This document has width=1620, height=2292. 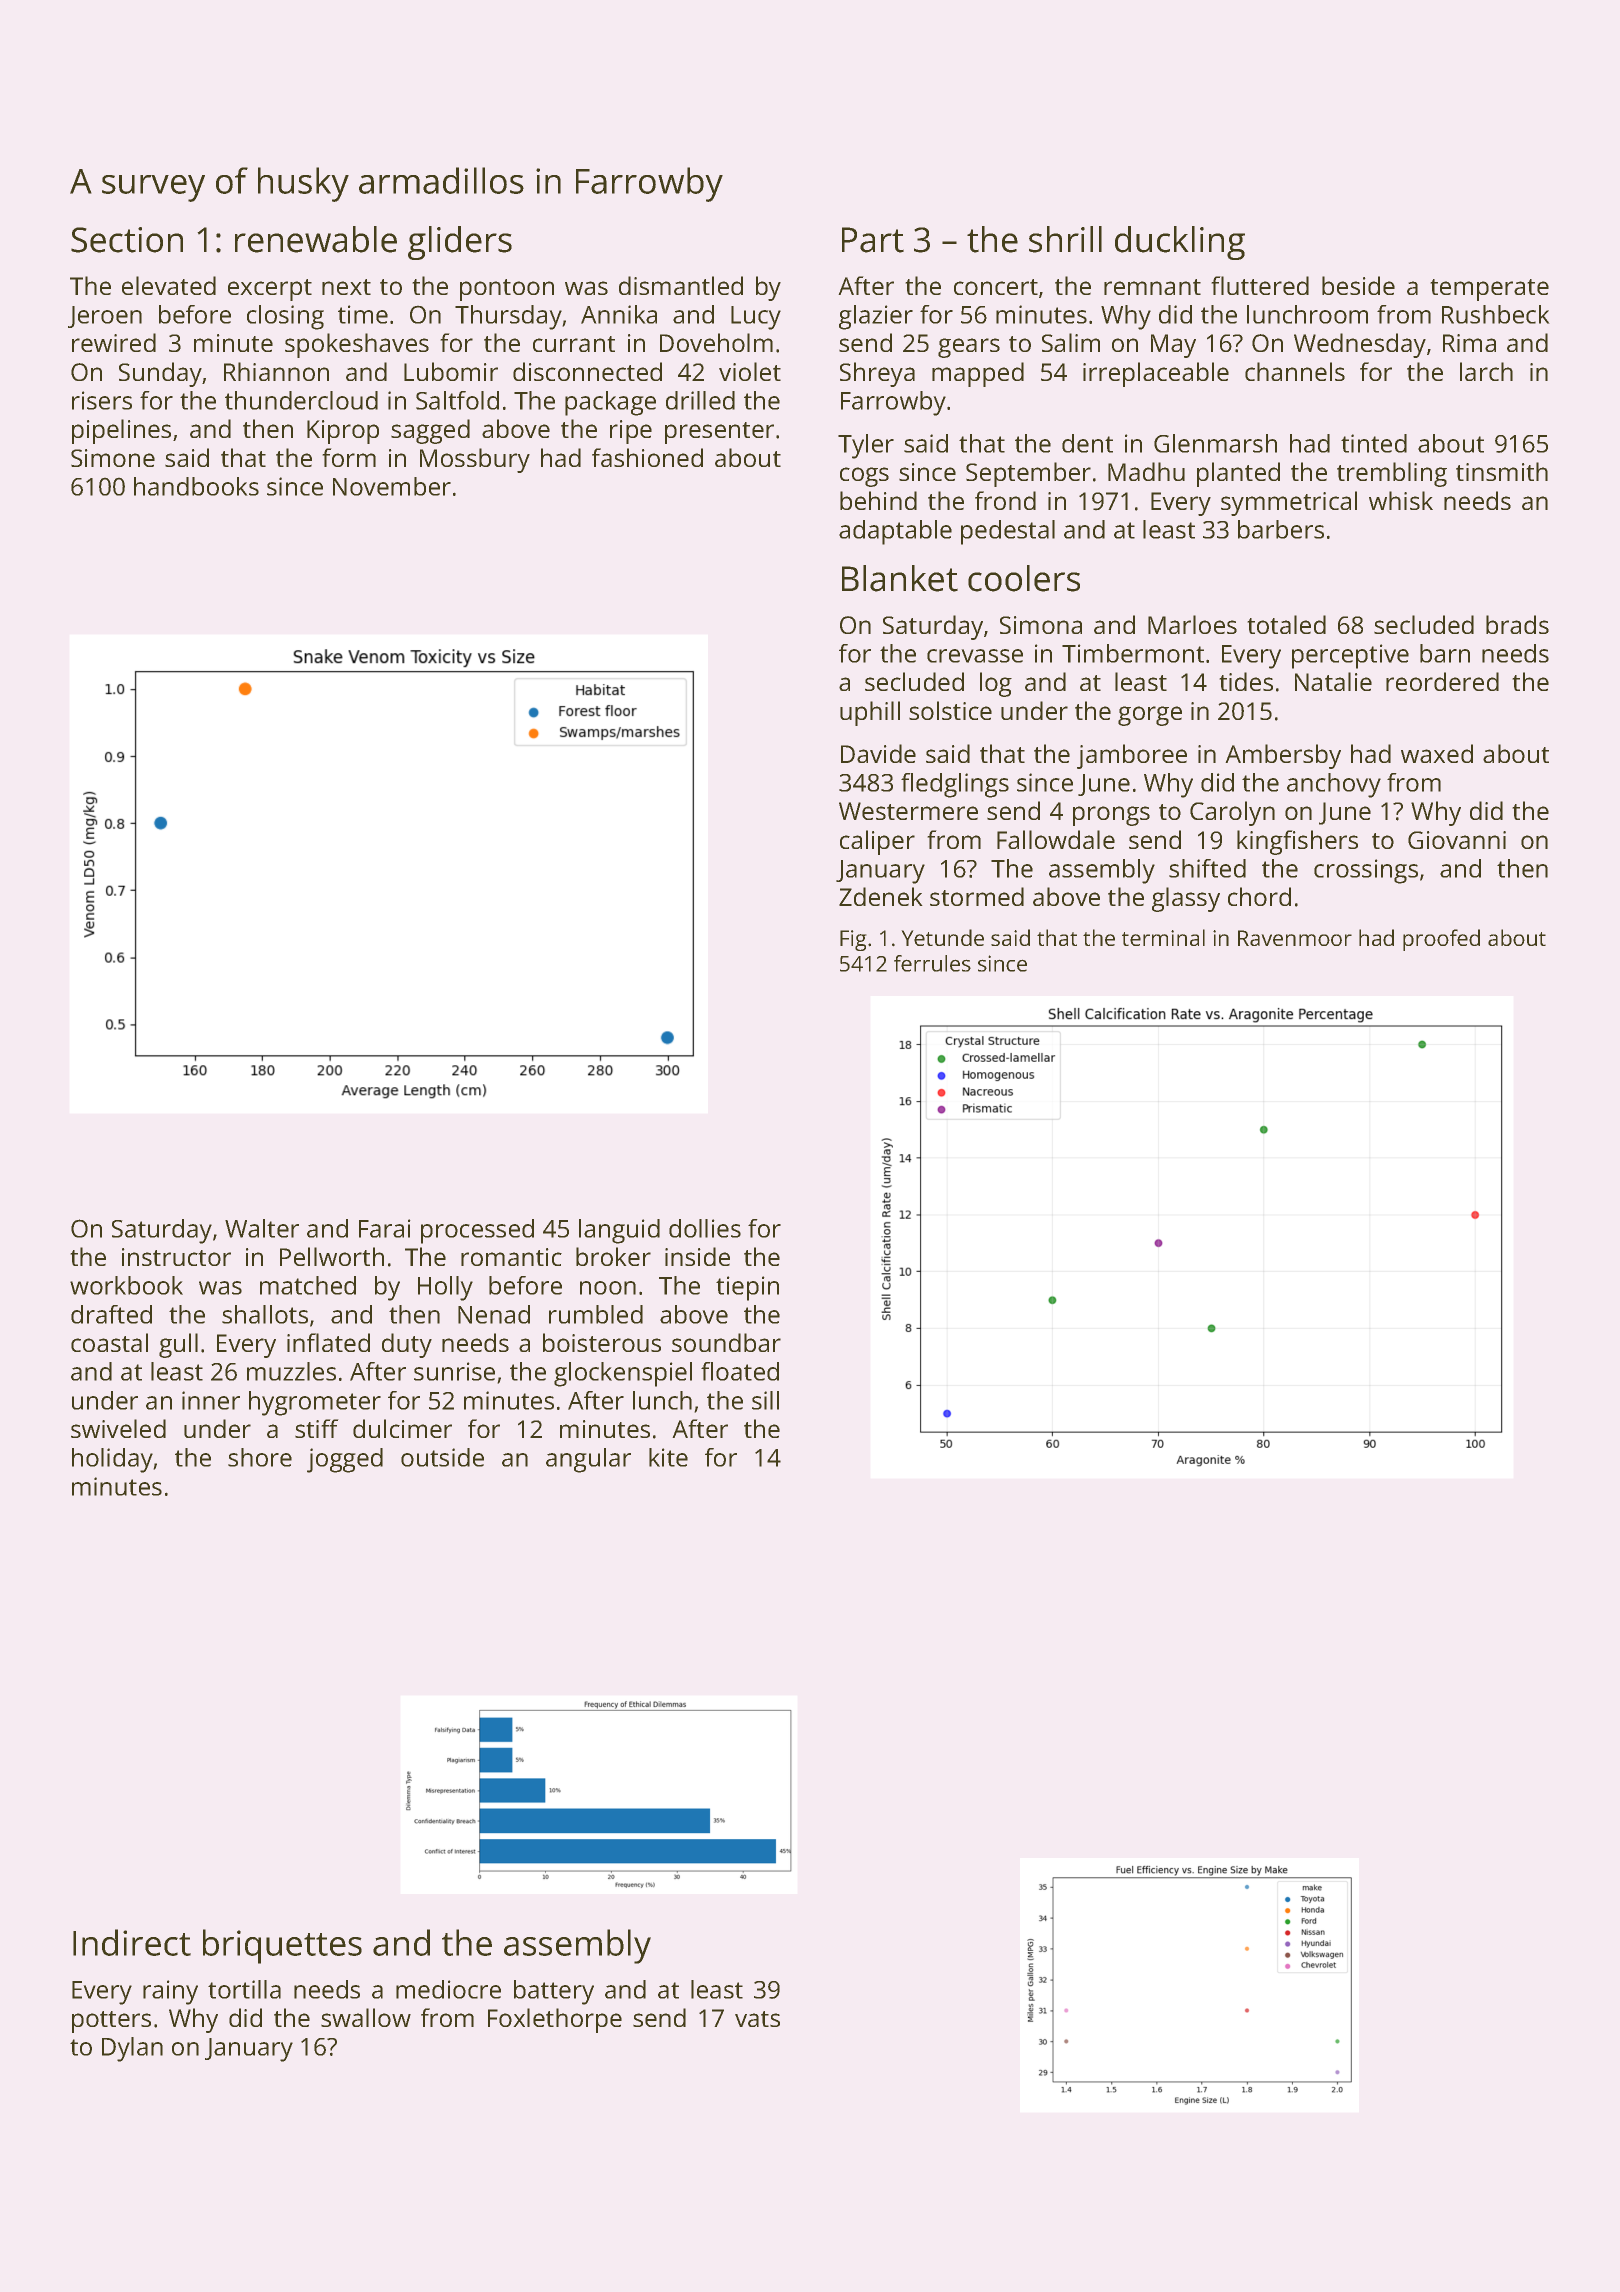 What do you see at coordinates (757, 2019) in the document?
I see `vats` at bounding box center [757, 2019].
